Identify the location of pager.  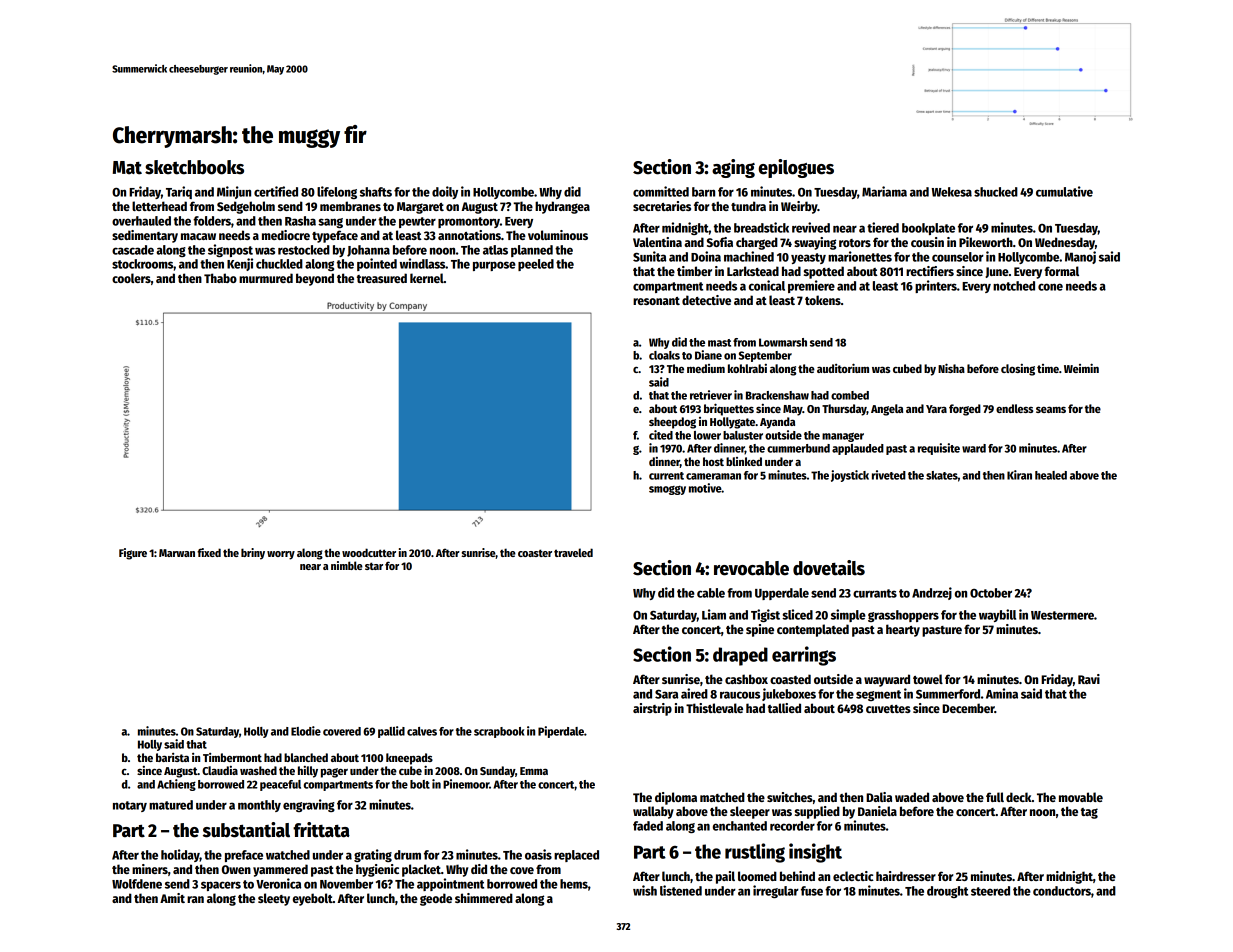
(334, 773).
